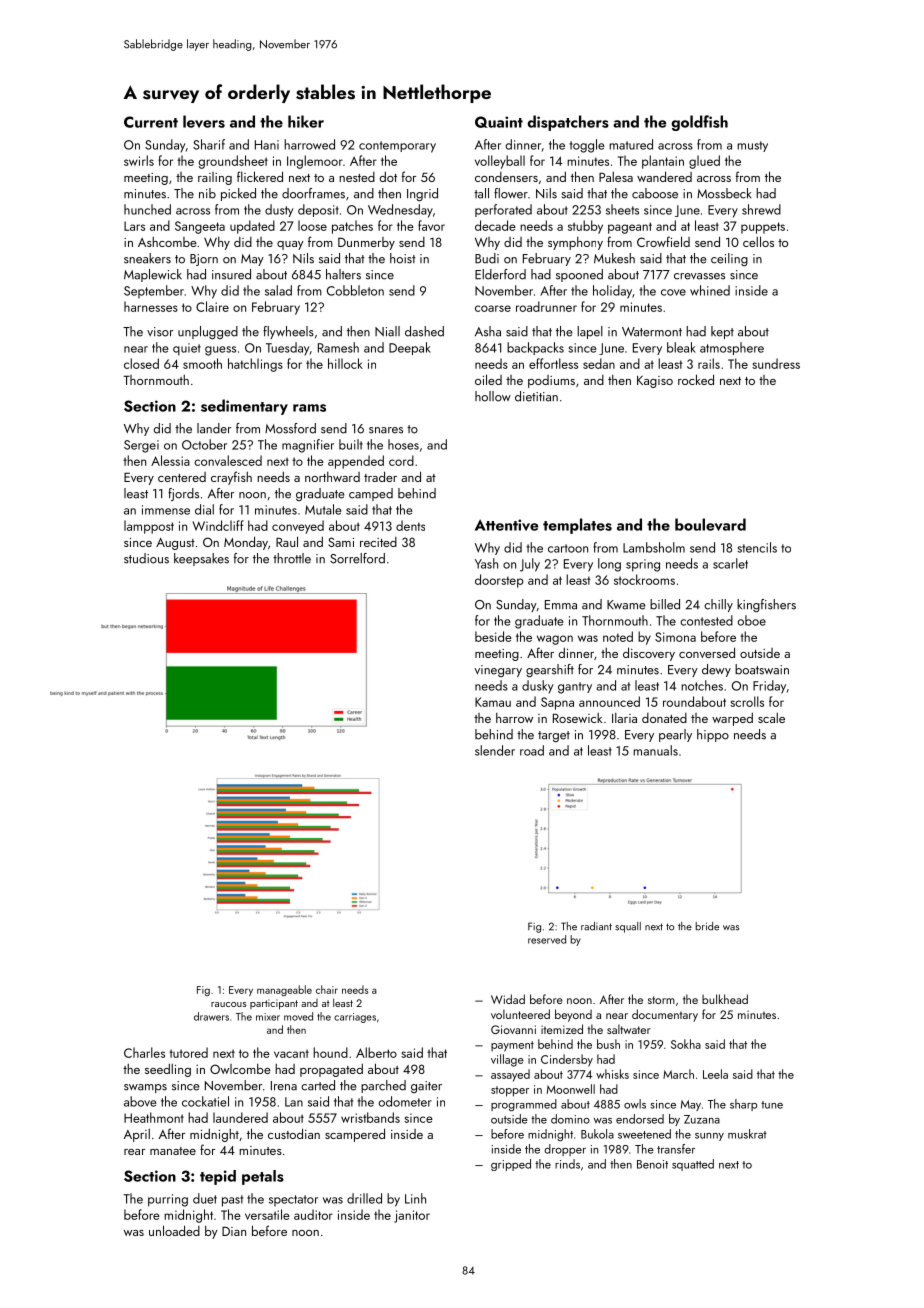 Image resolution: width=924 pixels, height=1308 pixels. I want to click on dents, so click(410, 525).
